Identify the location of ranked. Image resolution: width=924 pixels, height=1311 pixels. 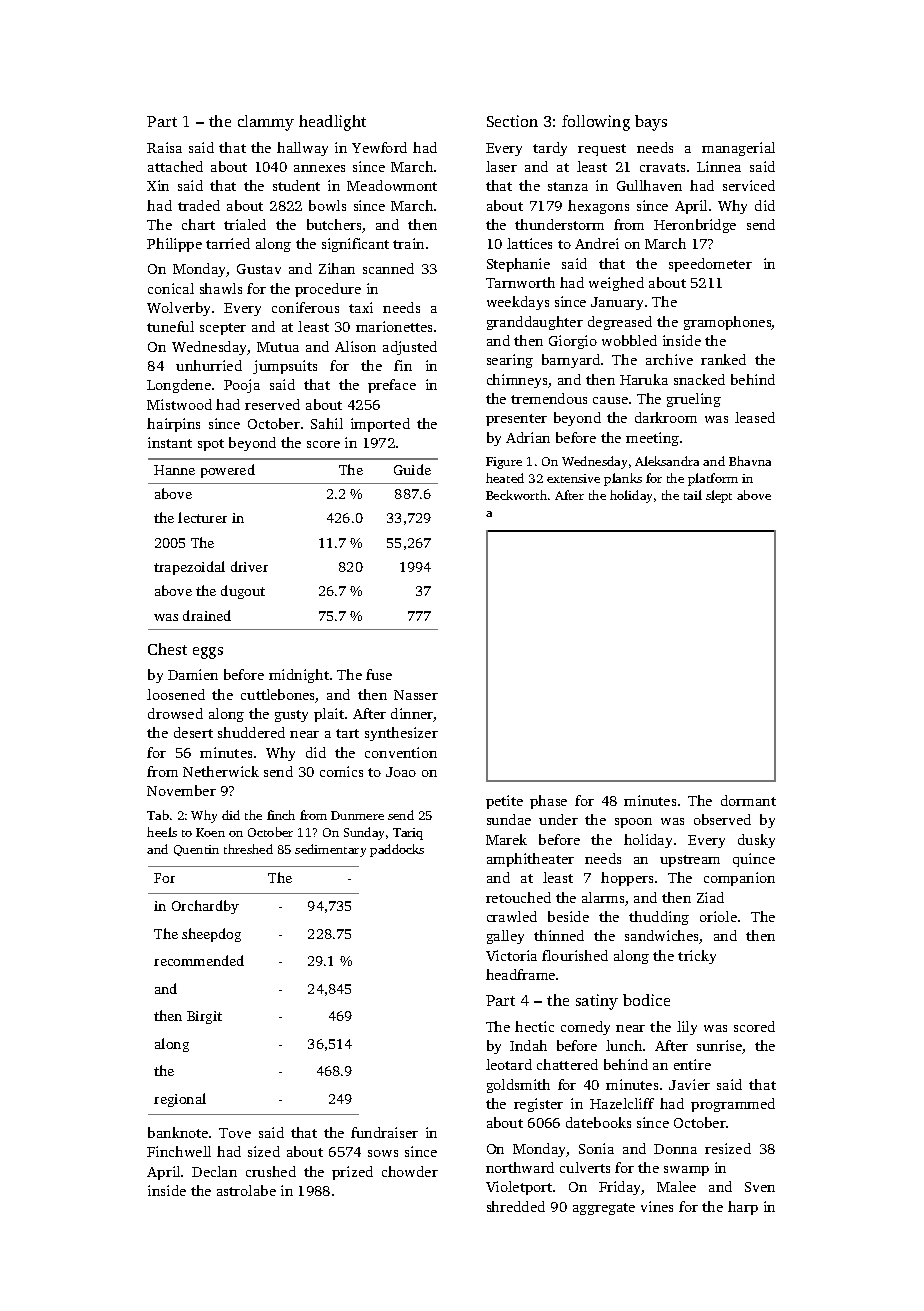
(723, 359).
